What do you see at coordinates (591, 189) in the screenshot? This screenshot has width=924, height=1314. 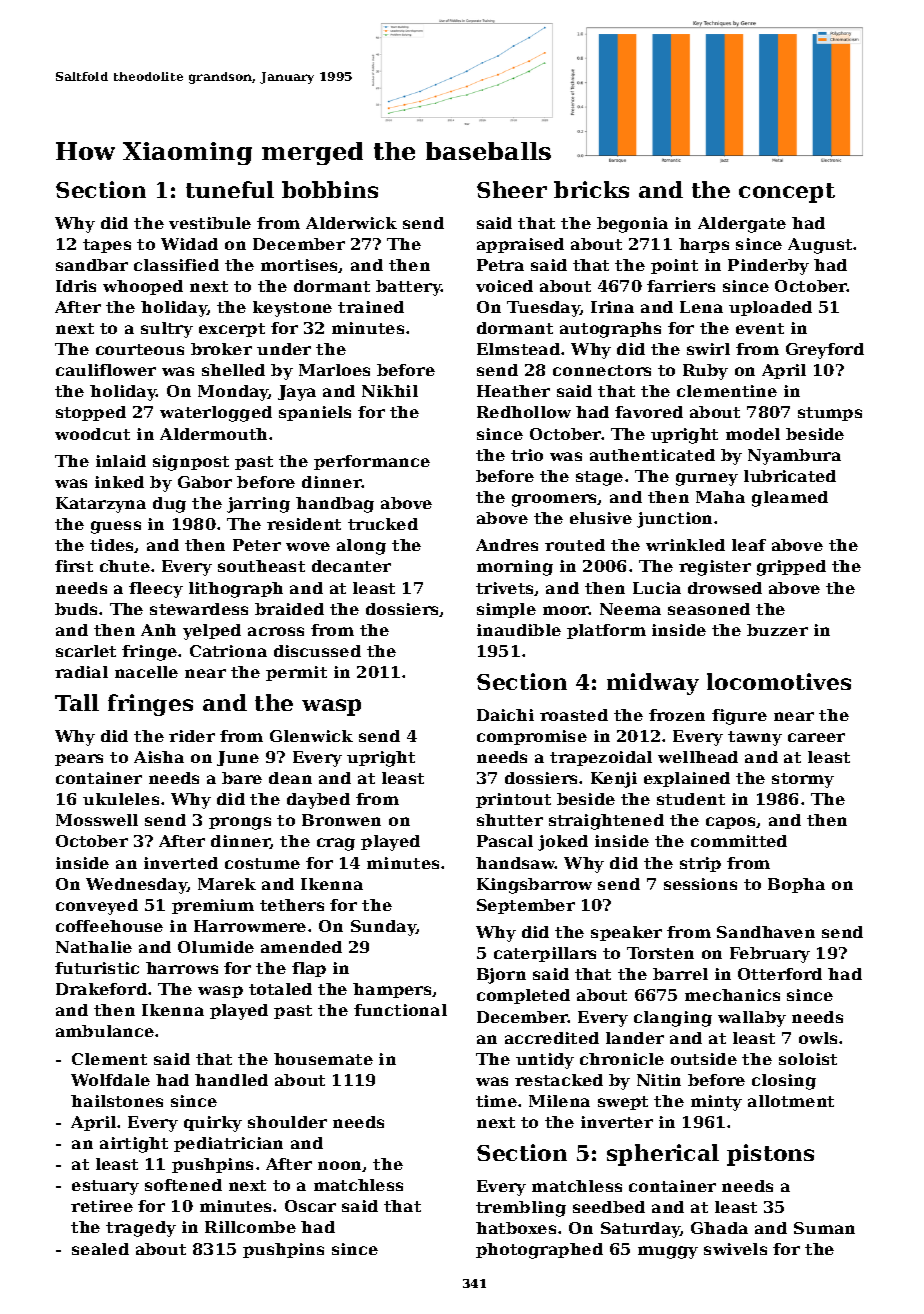 I see `bricks` at bounding box center [591, 189].
